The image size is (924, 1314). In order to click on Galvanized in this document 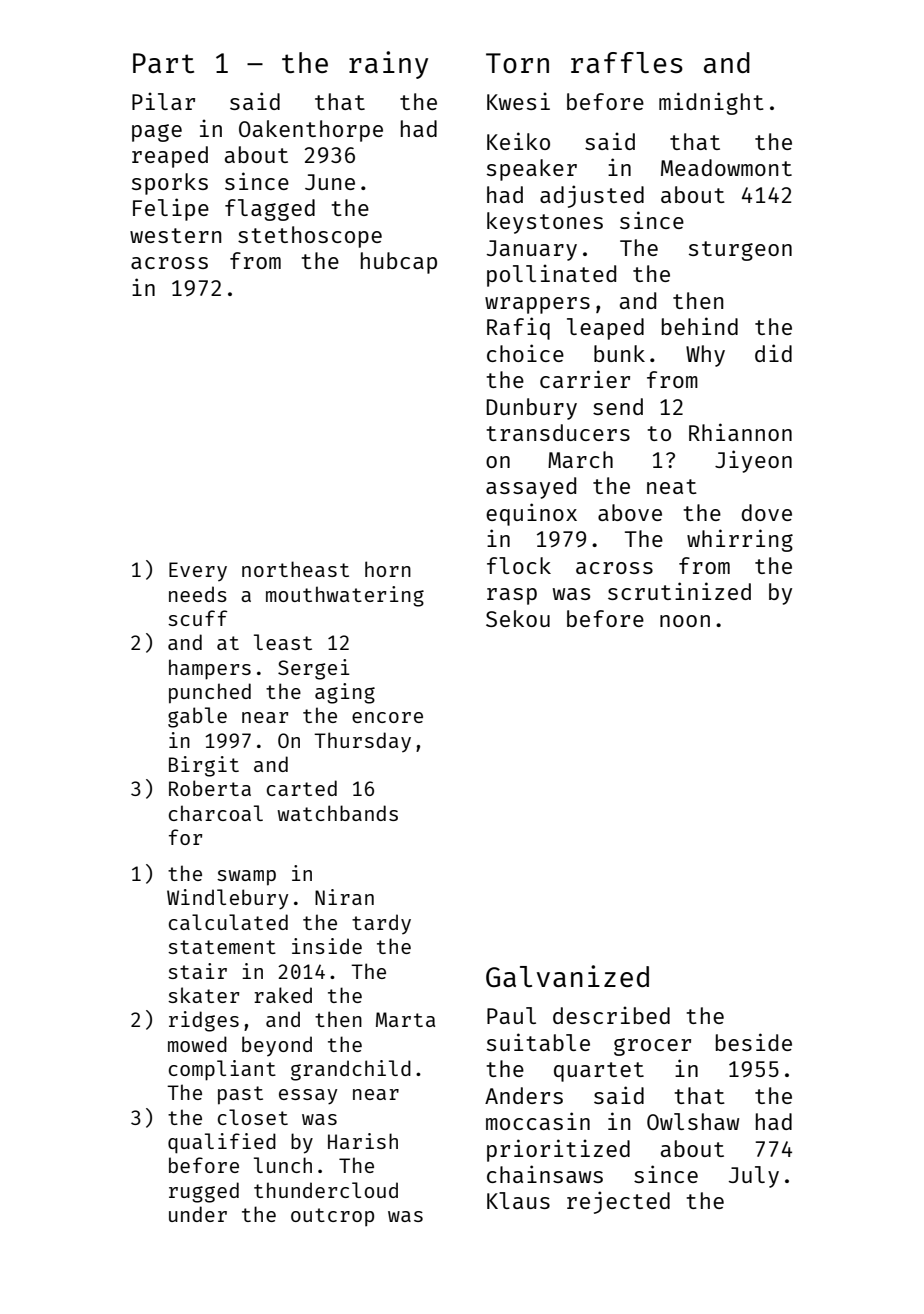, I will do `click(567, 976)`.
